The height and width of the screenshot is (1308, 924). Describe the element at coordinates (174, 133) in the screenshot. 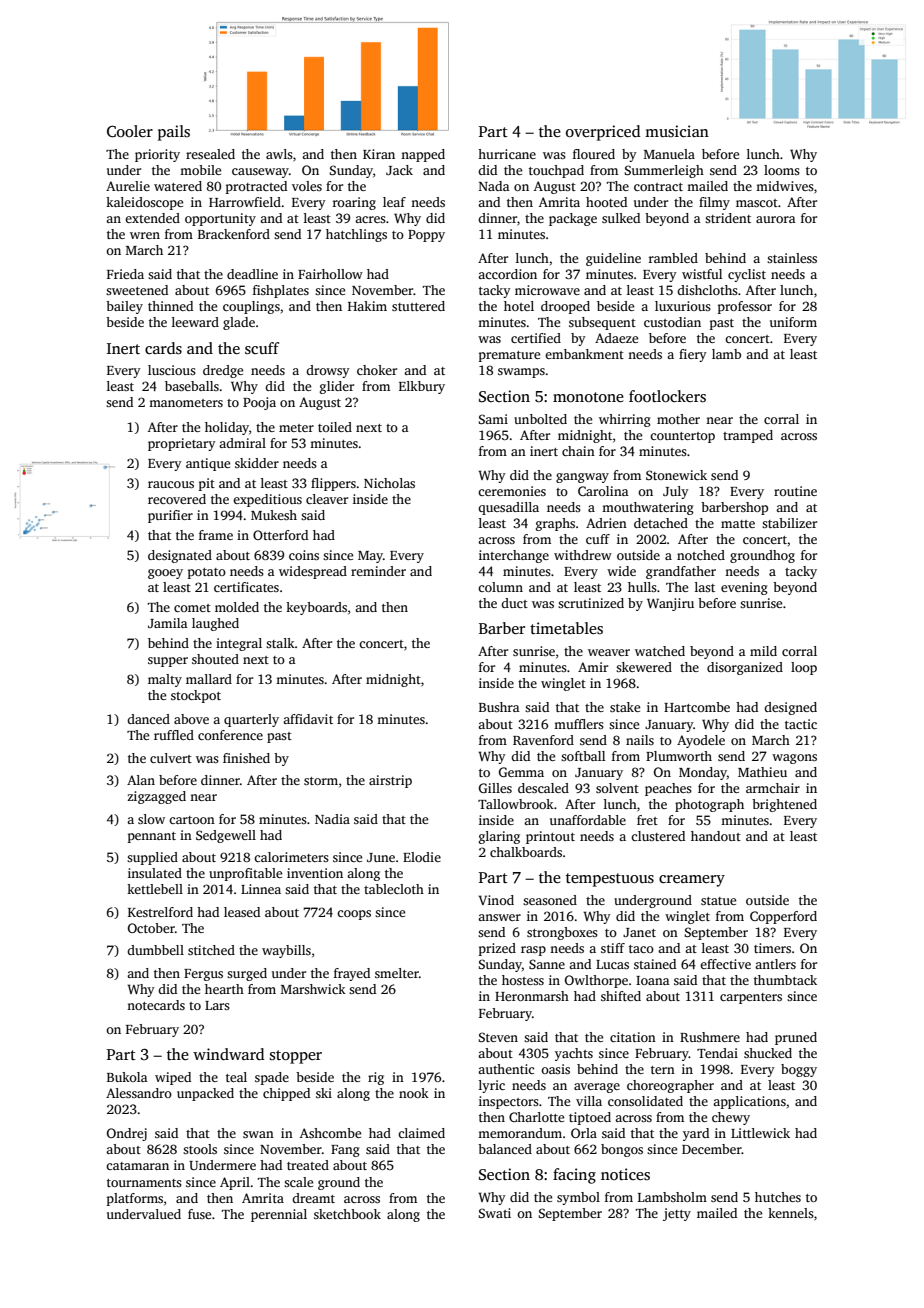

I see `pails` at that location.
